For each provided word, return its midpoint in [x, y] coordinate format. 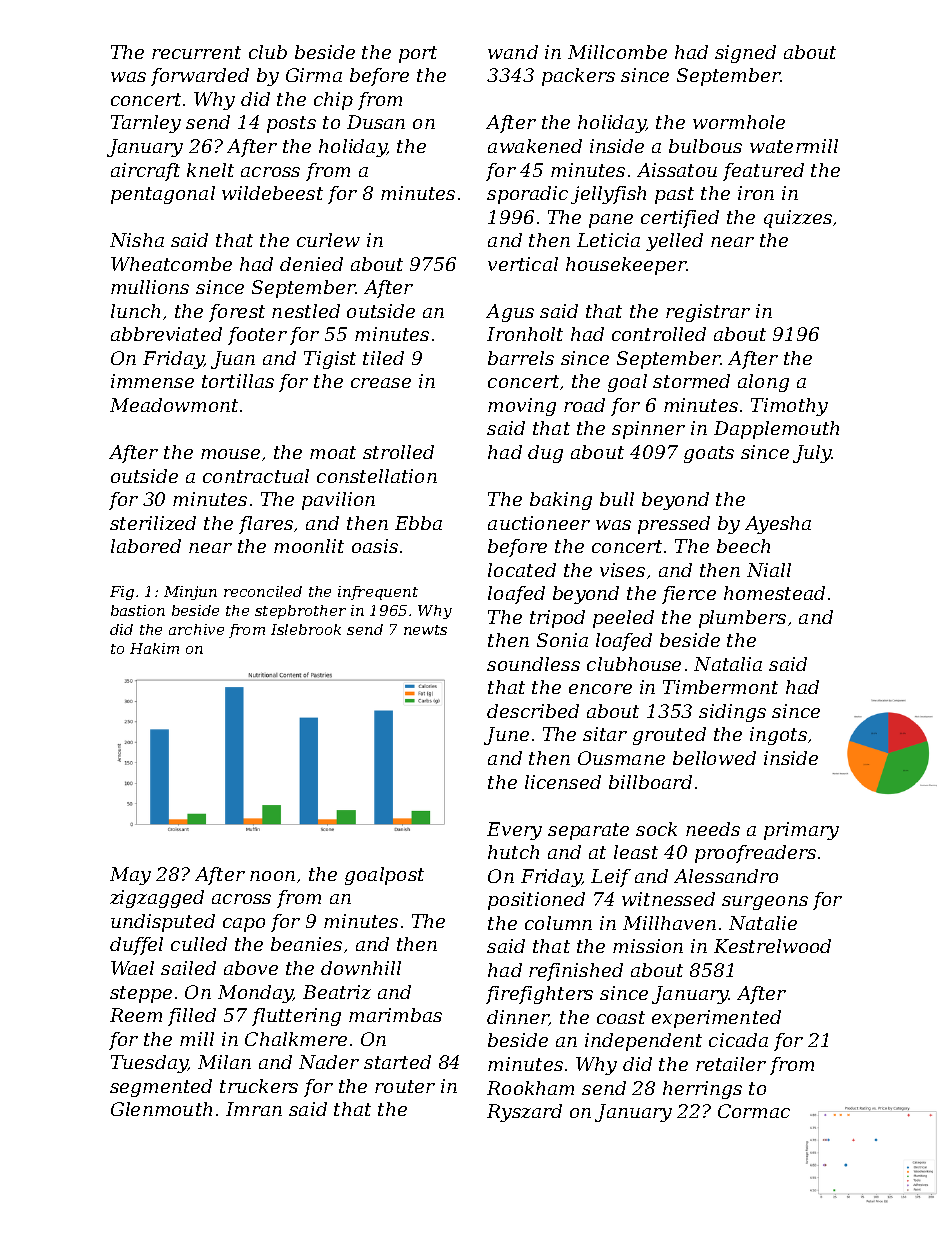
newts [425, 630]
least [636, 852]
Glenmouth [161, 1109]
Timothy [789, 407]
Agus [510, 313]
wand [513, 52]
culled [199, 944]
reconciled [263, 591]
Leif [611, 878]
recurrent [196, 52]
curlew [328, 240]
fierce [689, 595]
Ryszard [524, 1113]
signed [745, 54]
